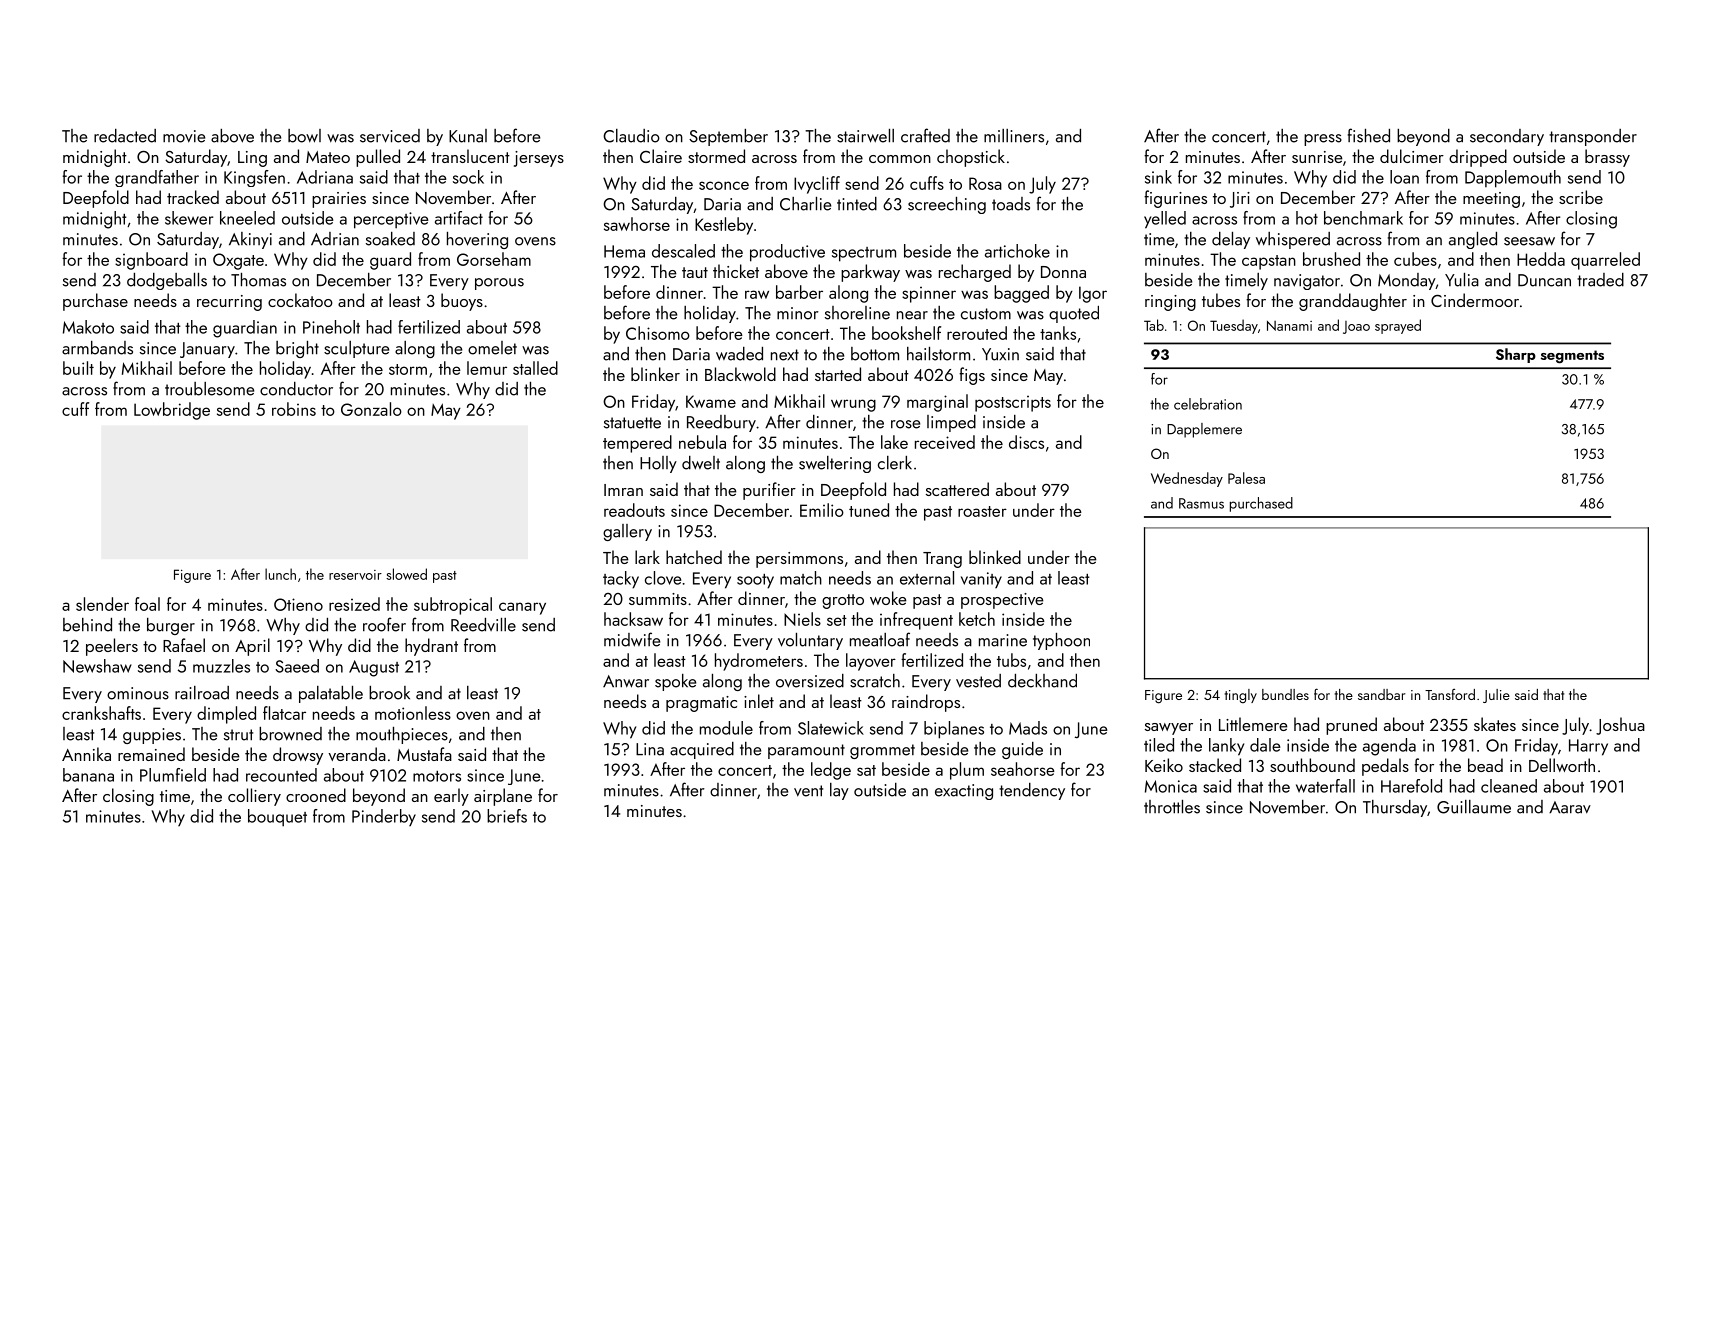 The image size is (1711, 1322). What do you see at coordinates (1269, 262) in the screenshot?
I see `capstan` at bounding box center [1269, 262].
